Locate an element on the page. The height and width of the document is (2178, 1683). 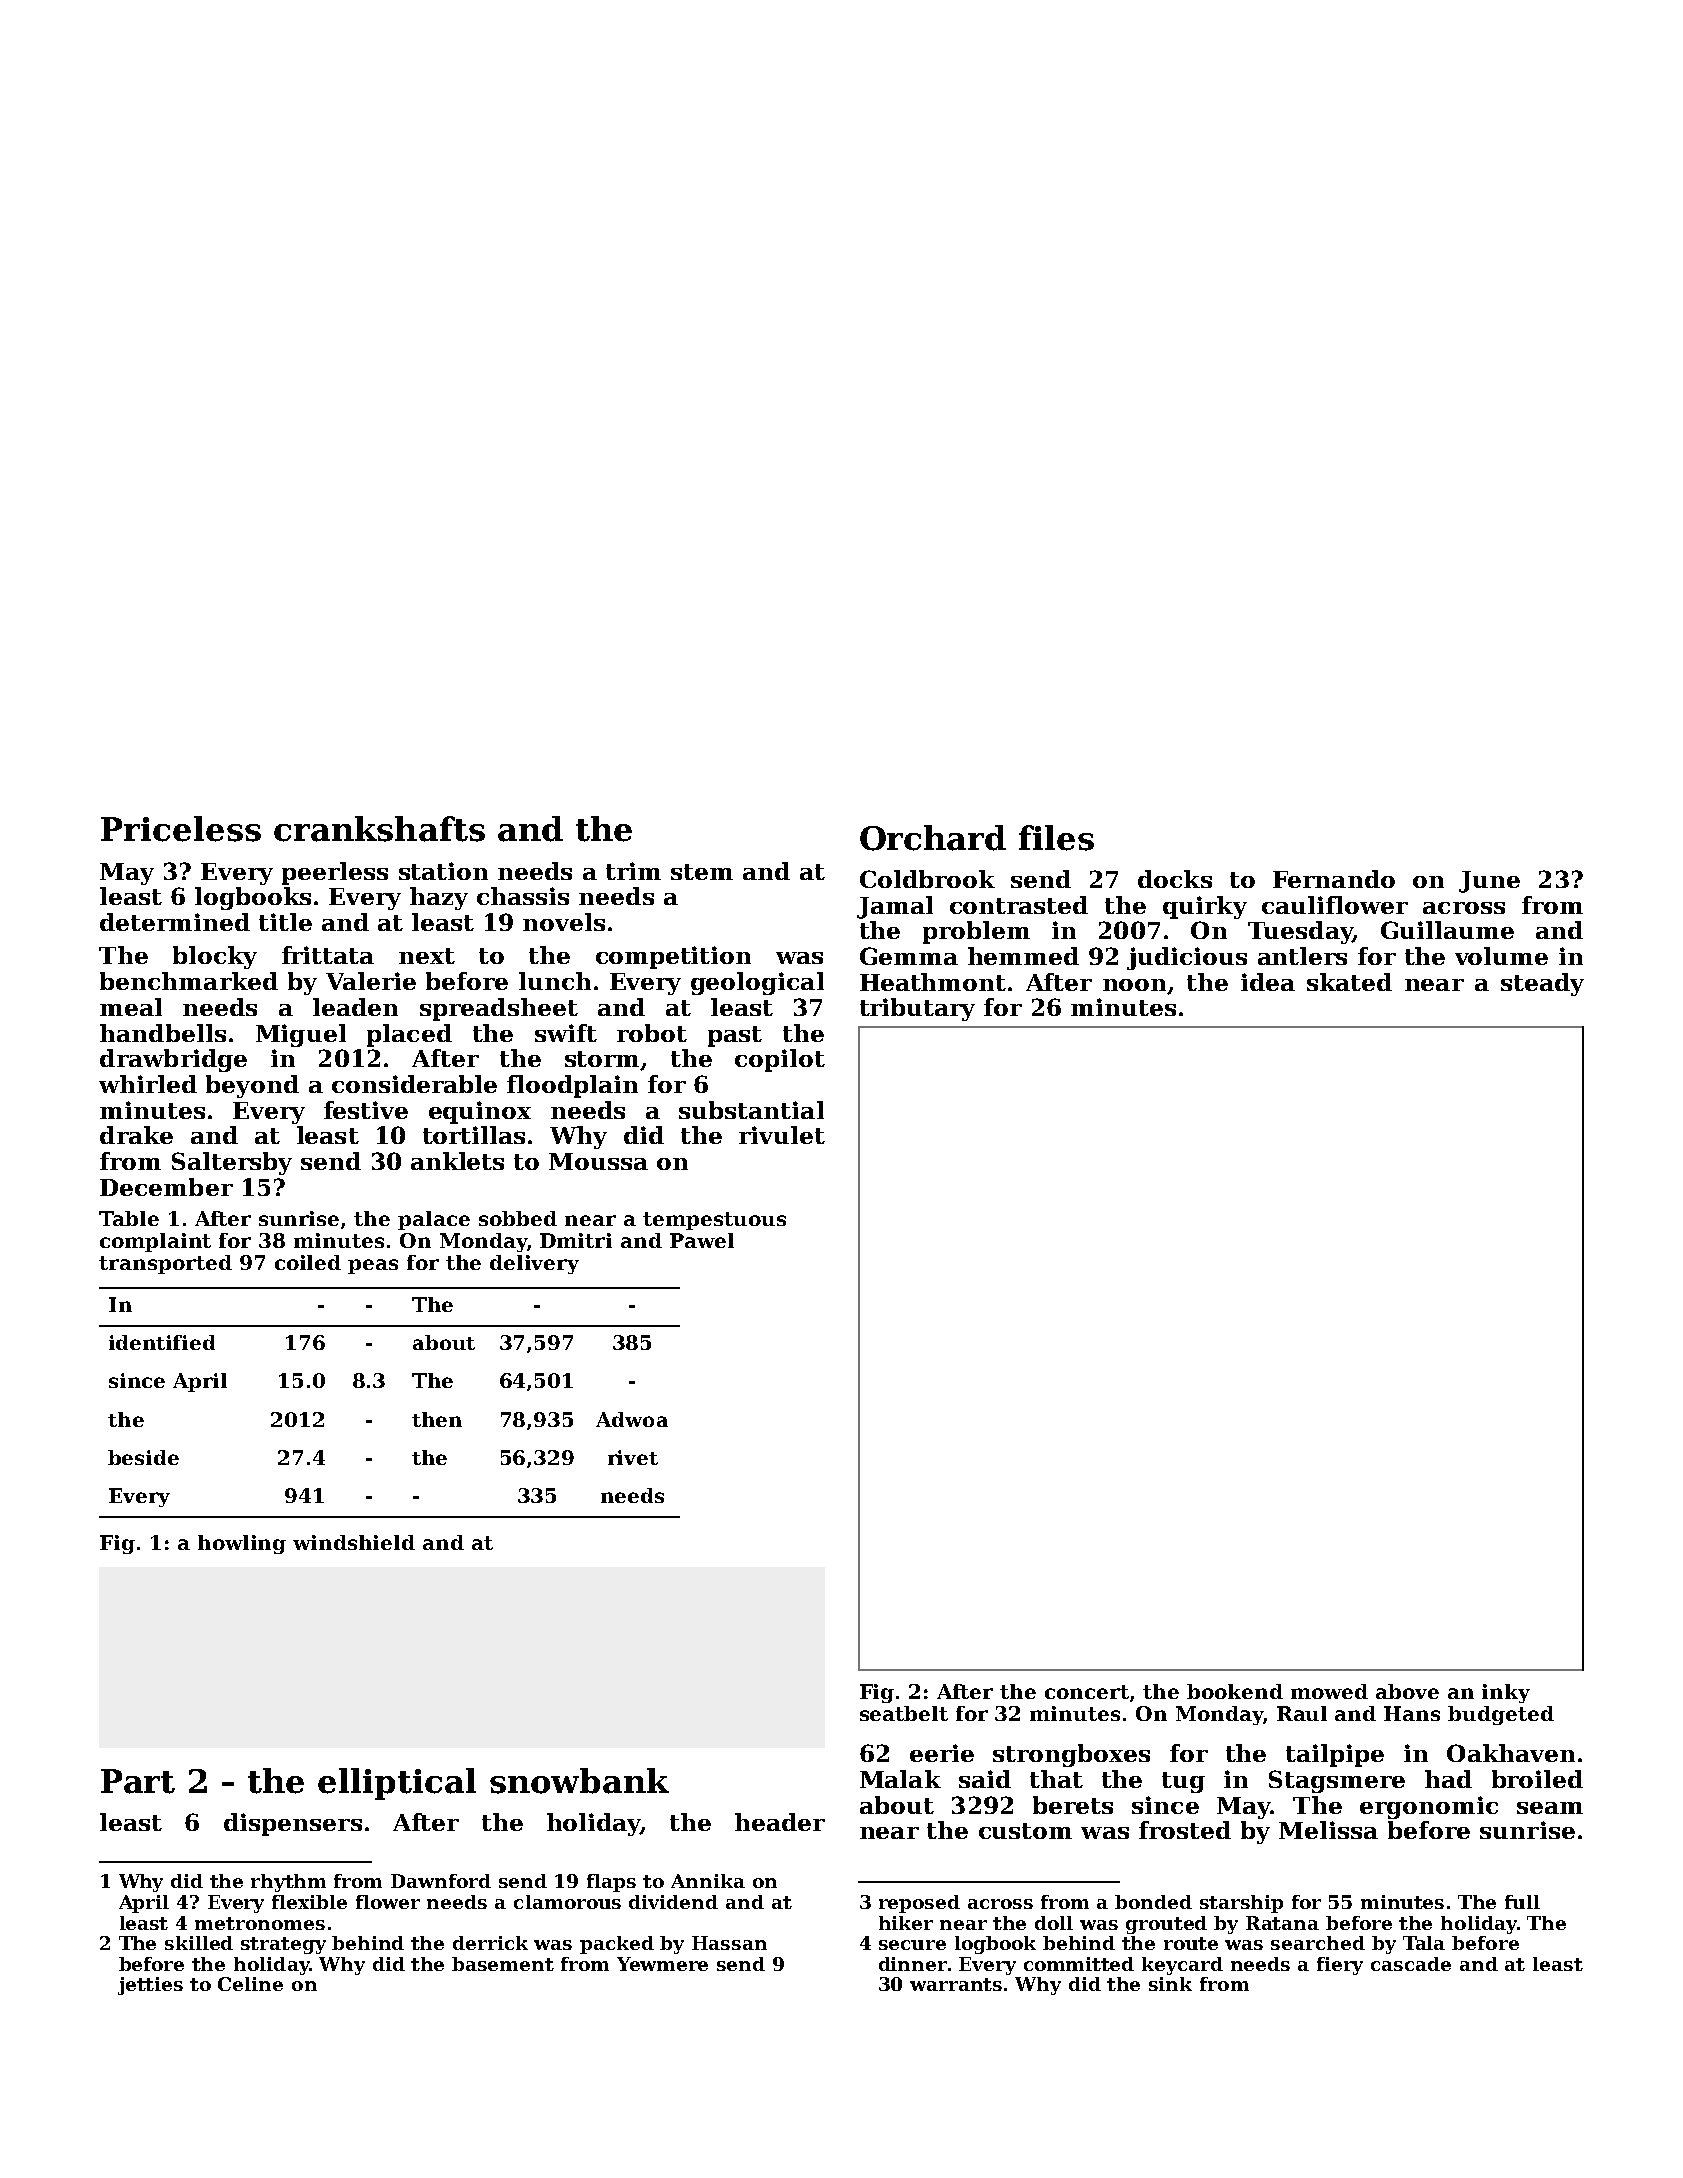
copilot is located at coordinates (780, 1060).
